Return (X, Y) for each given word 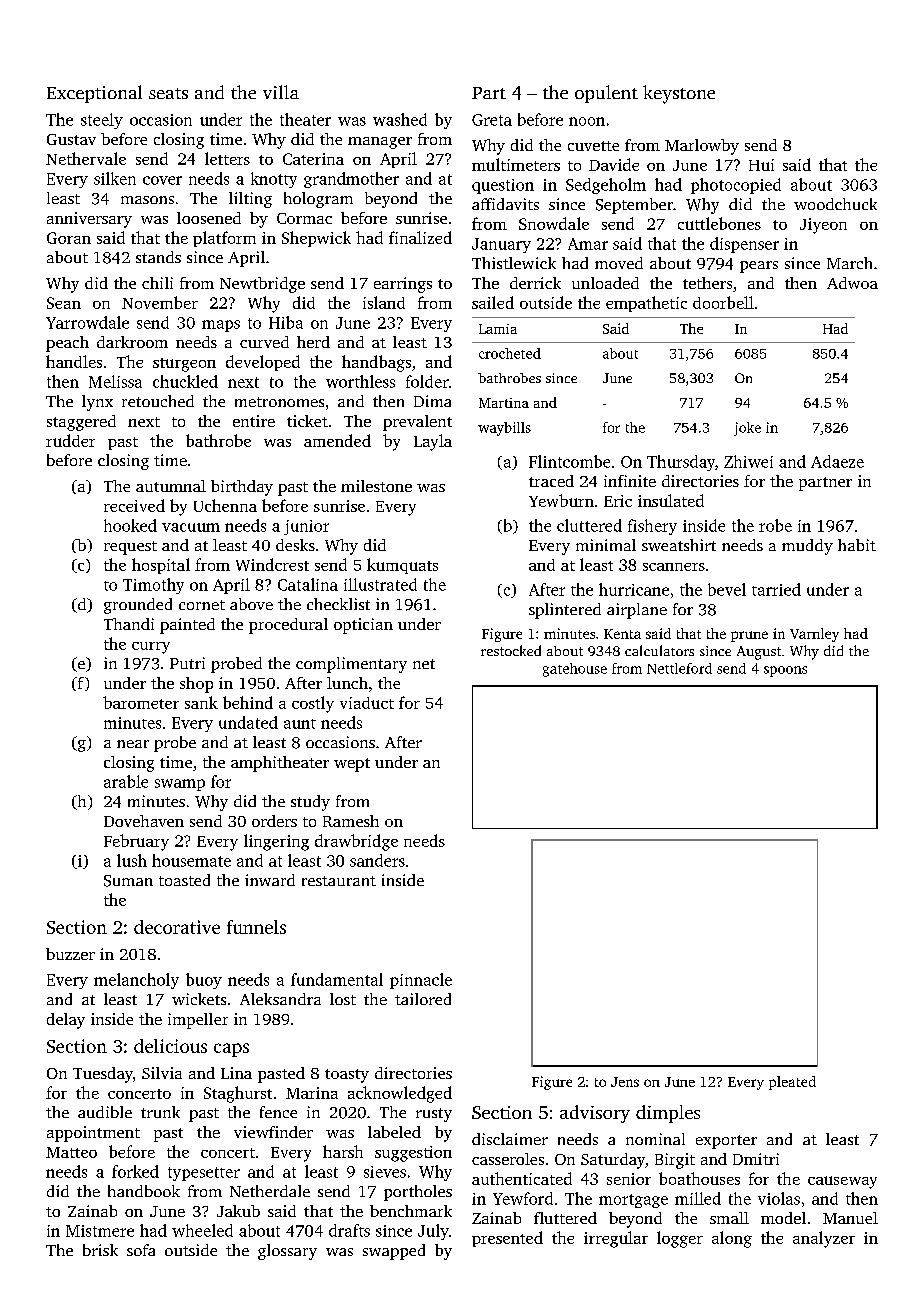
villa (281, 92)
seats (168, 93)
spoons (785, 671)
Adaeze (837, 461)
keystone (679, 94)
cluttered (589, 525)
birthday (242, 488)
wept (352, 765)
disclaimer (510, 1139)
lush (132, 860)
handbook (144, 1191)
